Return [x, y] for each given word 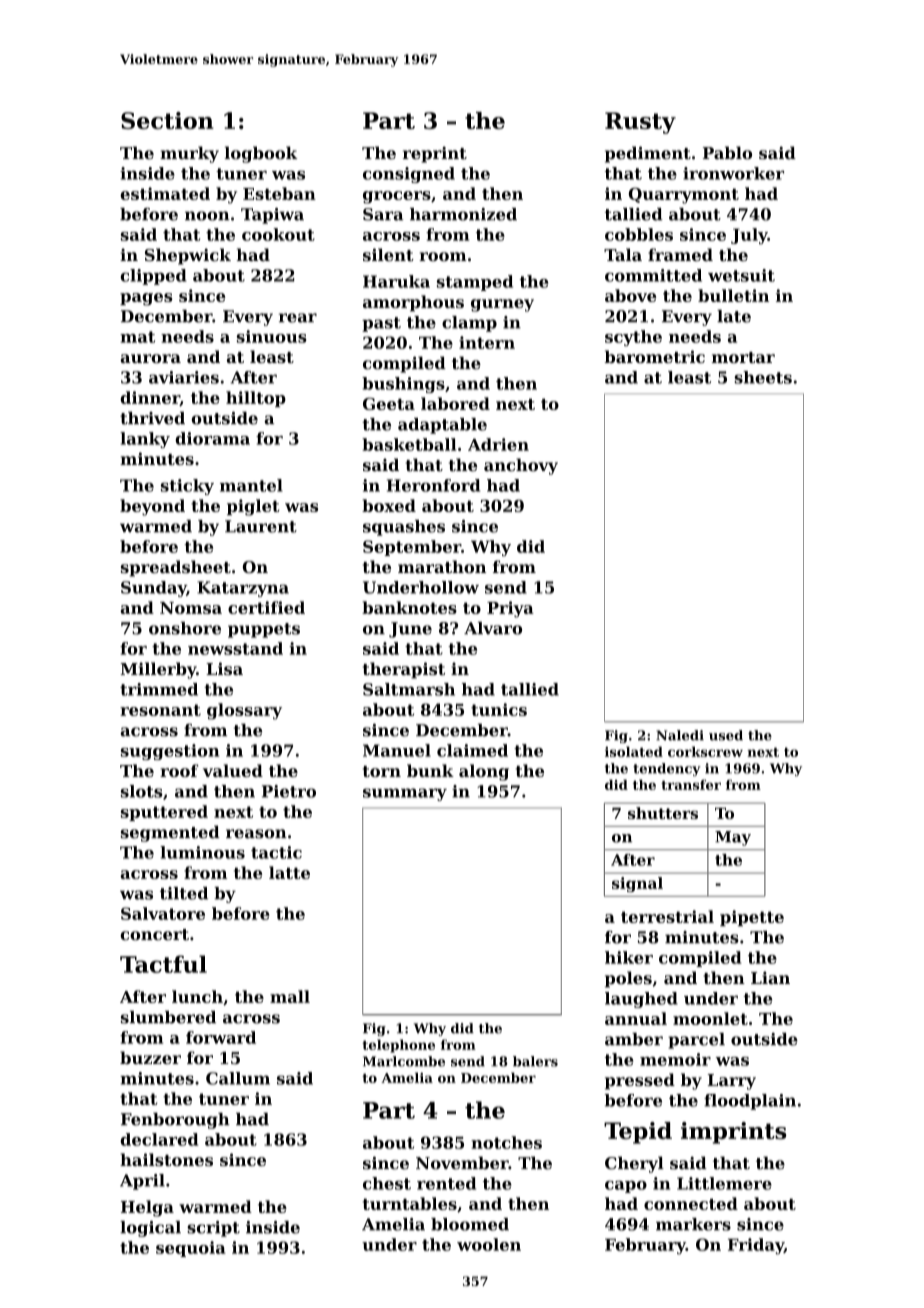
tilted [184, 893]
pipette [752, 918]
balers [535, 1061]
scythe [633, 338]
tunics [499, 709]
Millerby [158, 670]
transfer [691, 784]
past [381, 324]
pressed [640, 1081]
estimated [165, 193]
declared [159, 1139]
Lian [770, 977]
